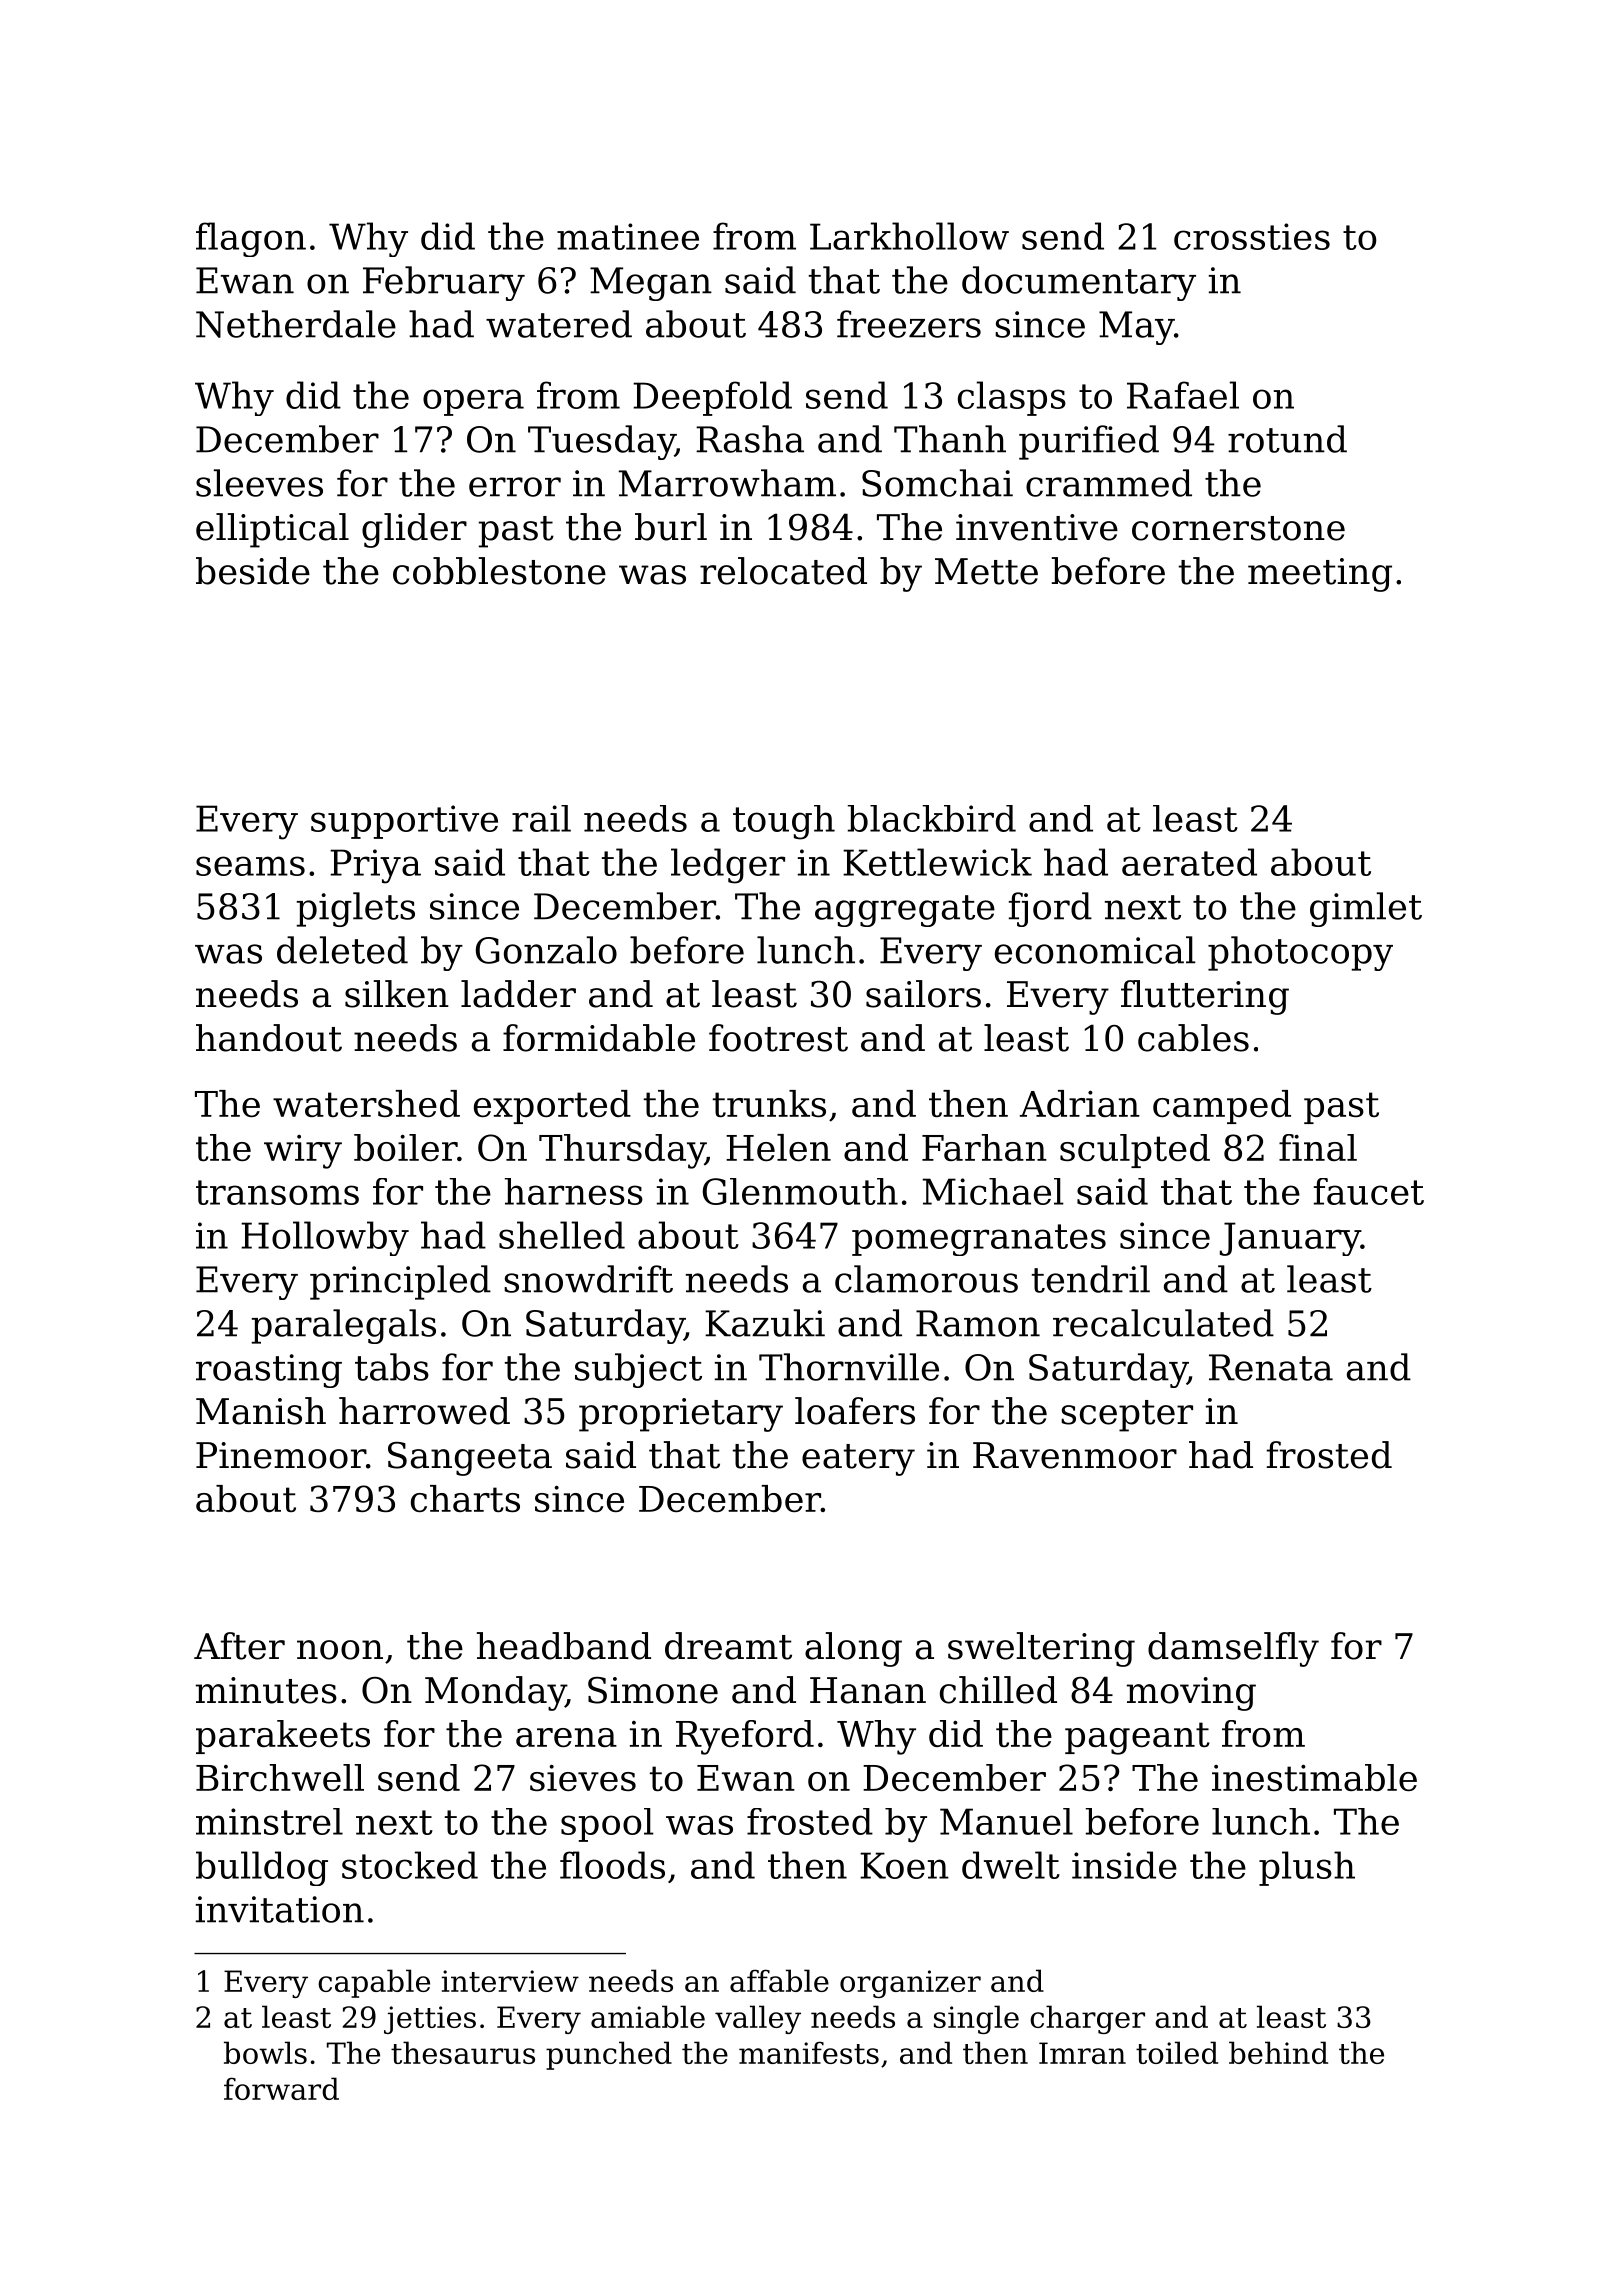 This image has height=2292, width=1620. Describe the element at coordinates (628, 236) in the image. I see `matinee` at that location.
